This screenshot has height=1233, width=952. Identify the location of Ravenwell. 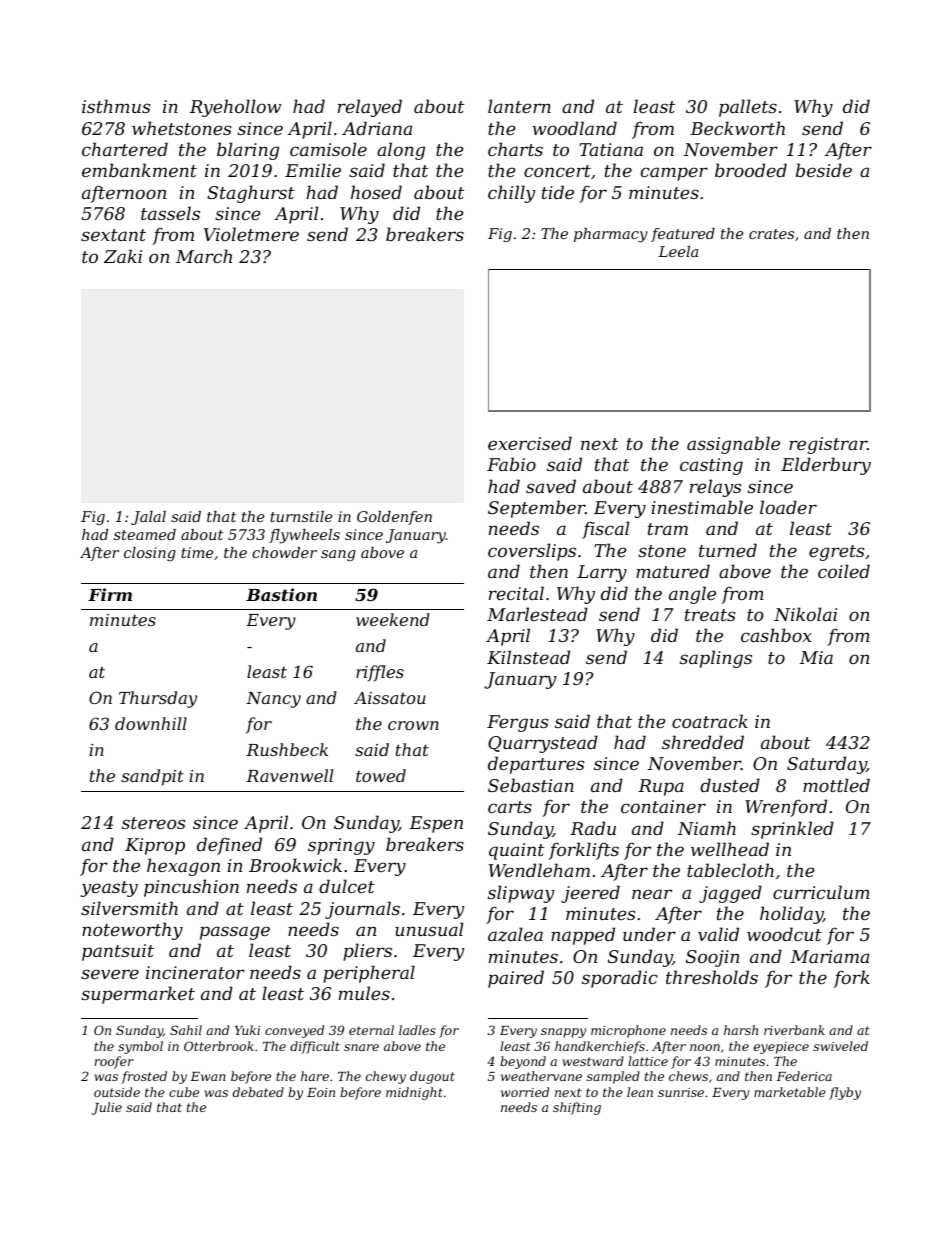
(289, 775).
